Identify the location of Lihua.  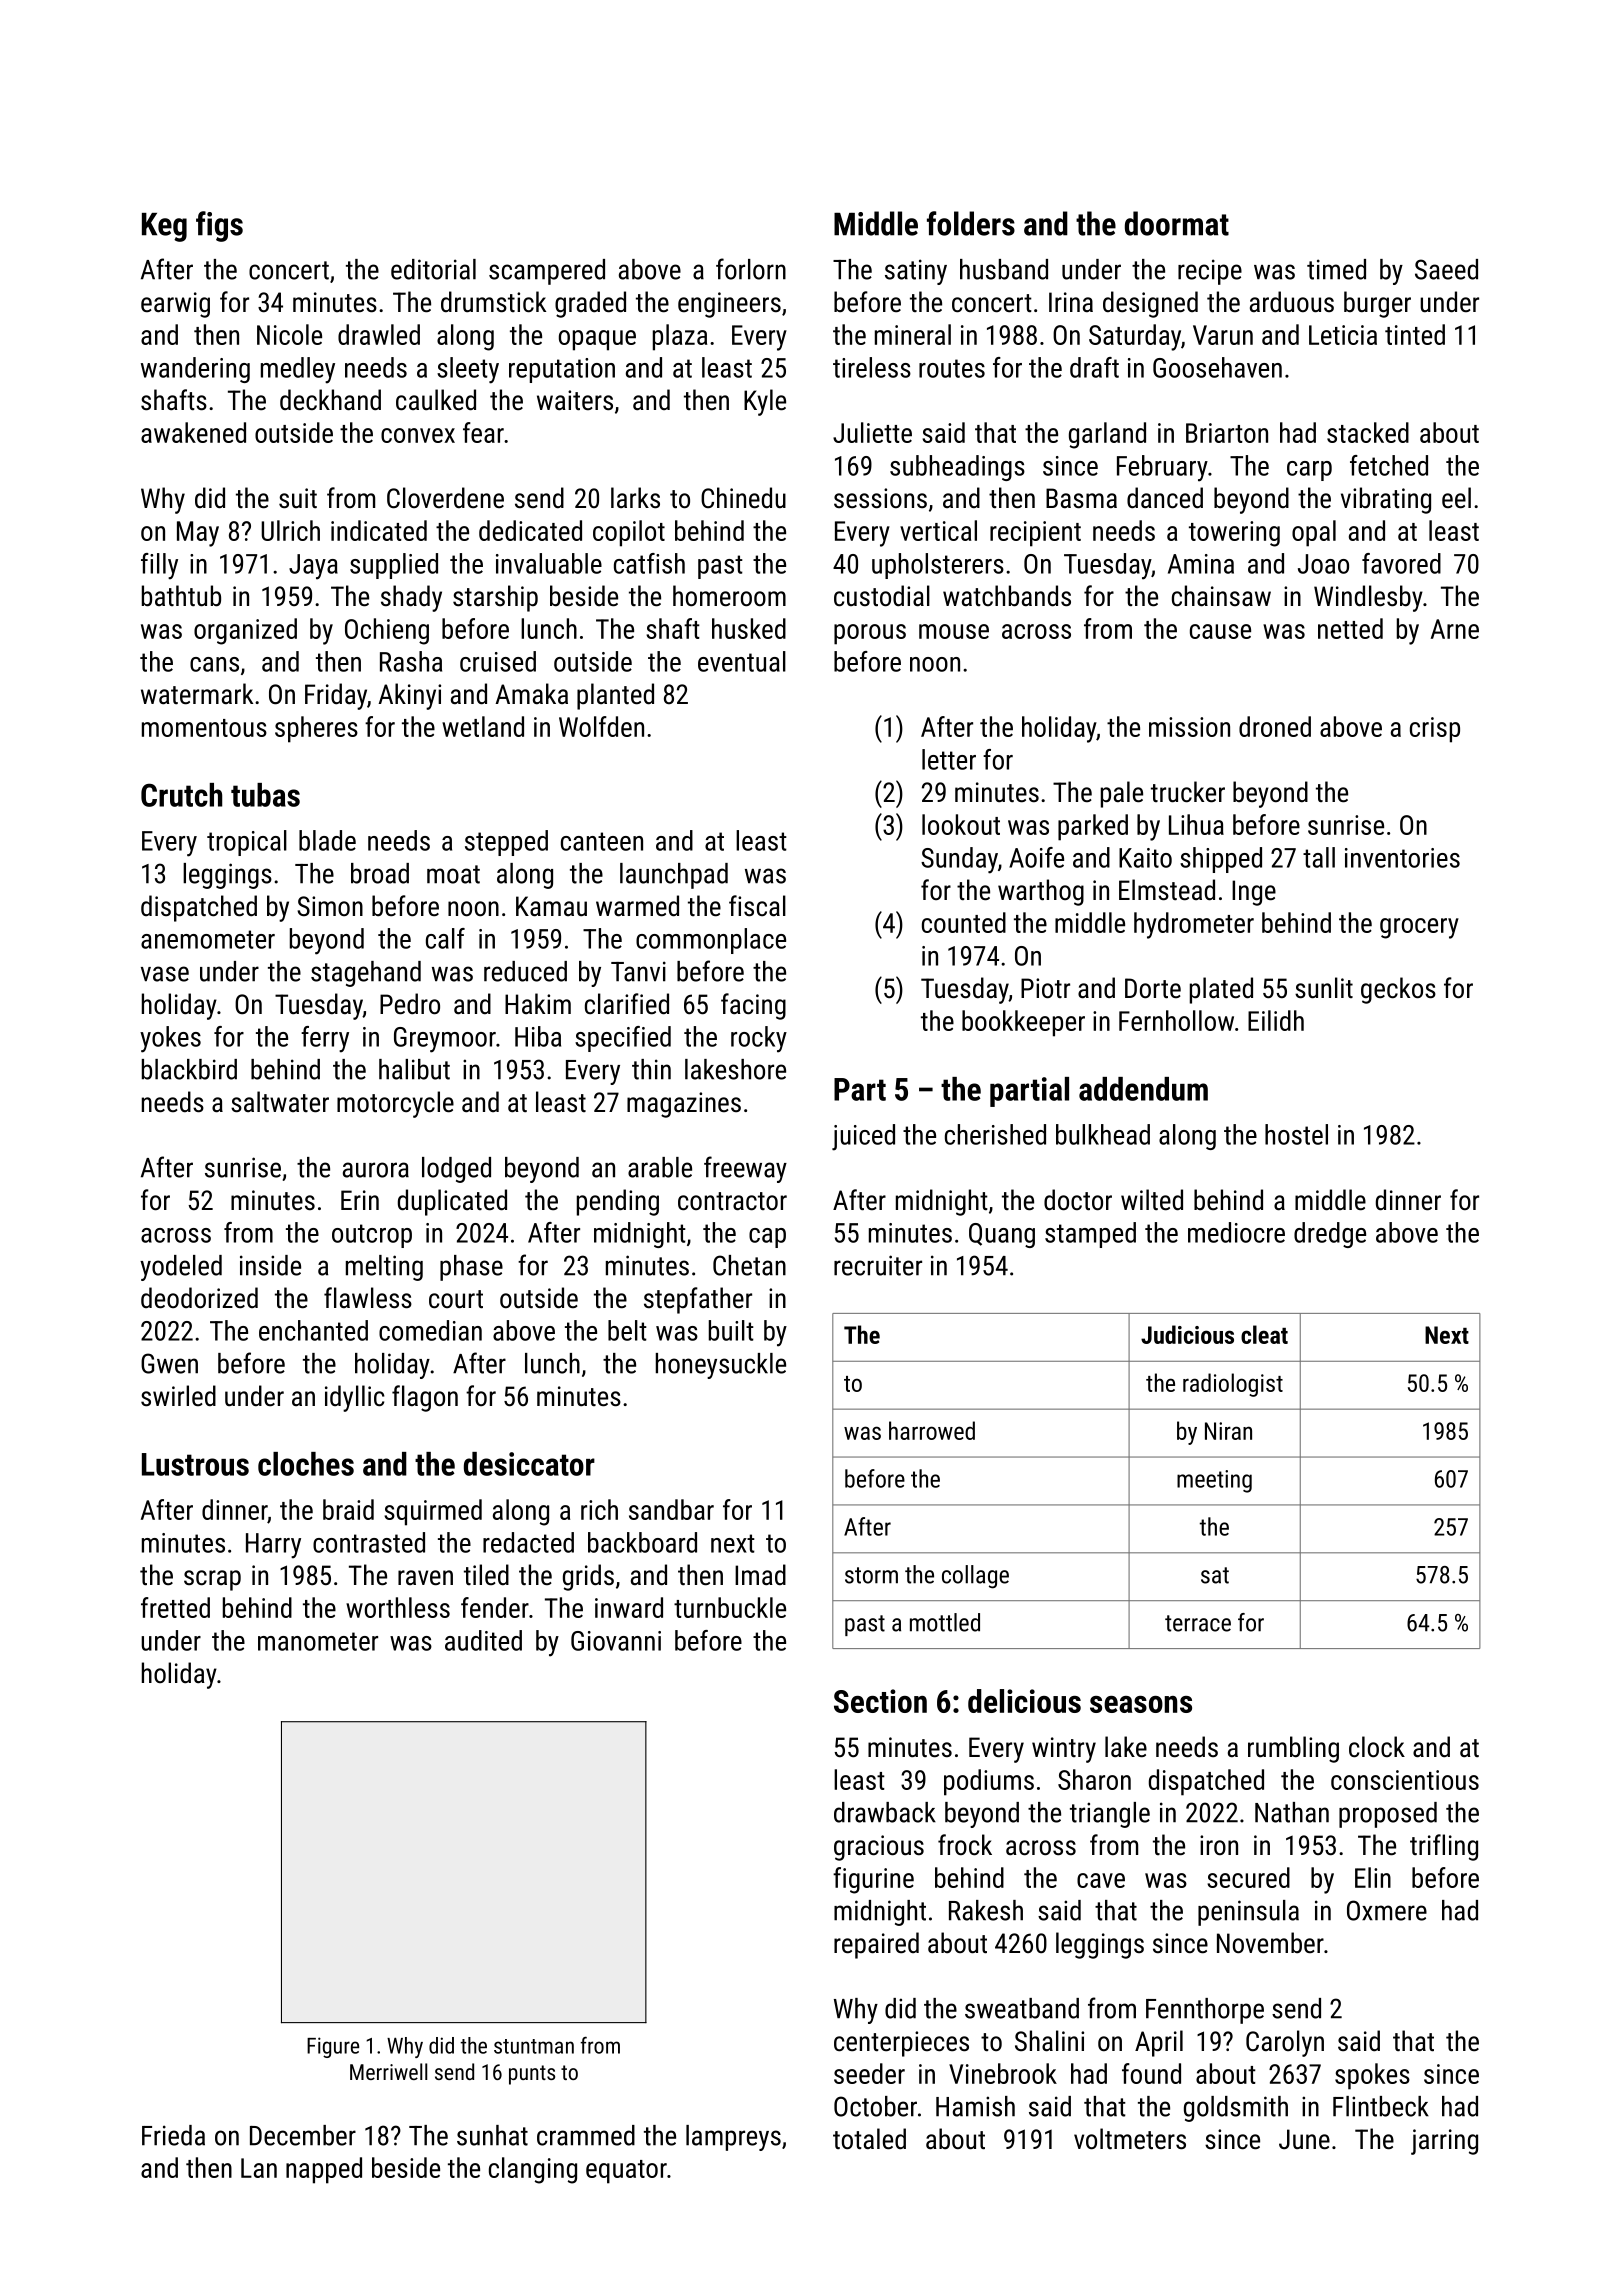
(1196, 824).
